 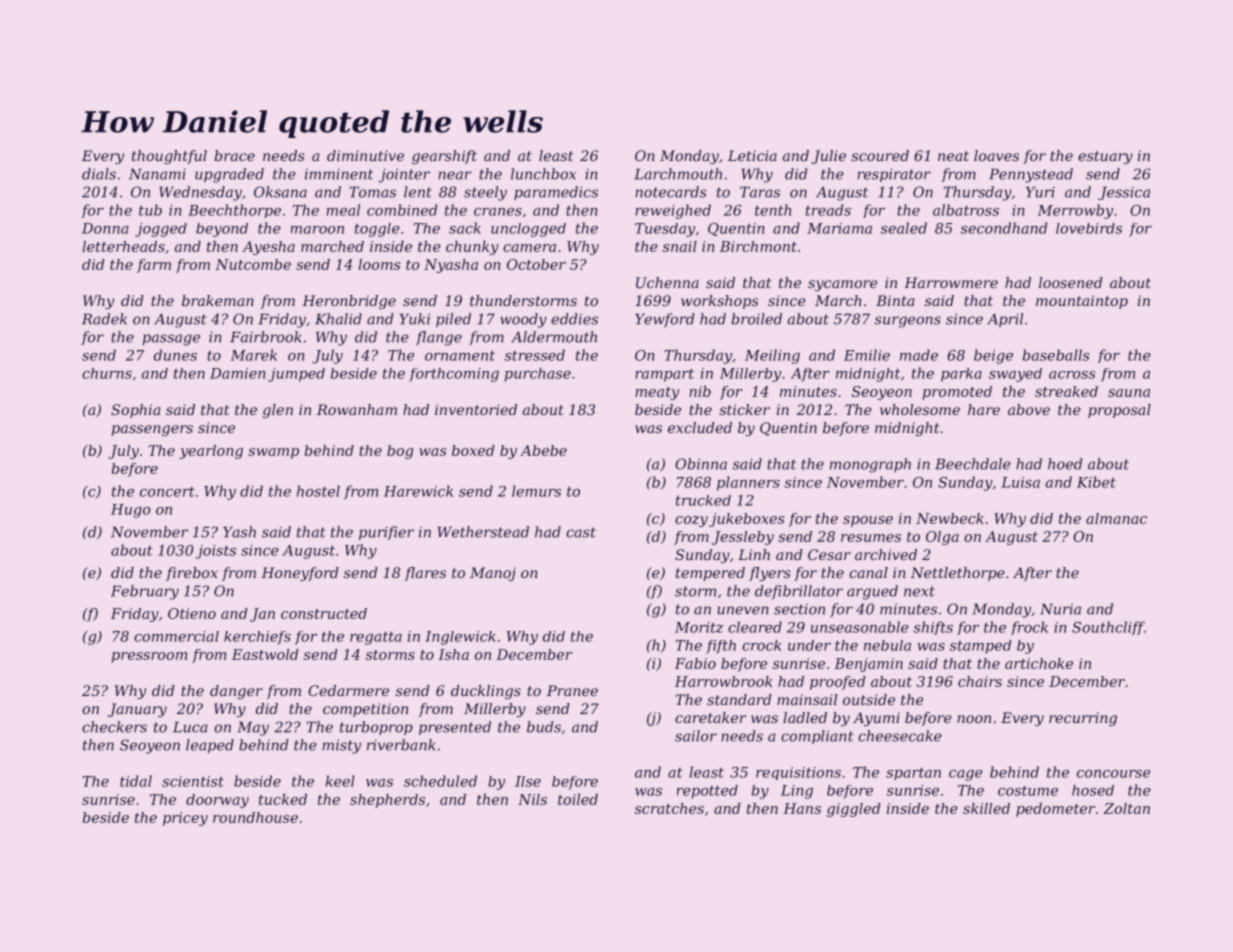 I want to click on pressroom, so click(x=150, y=657).
